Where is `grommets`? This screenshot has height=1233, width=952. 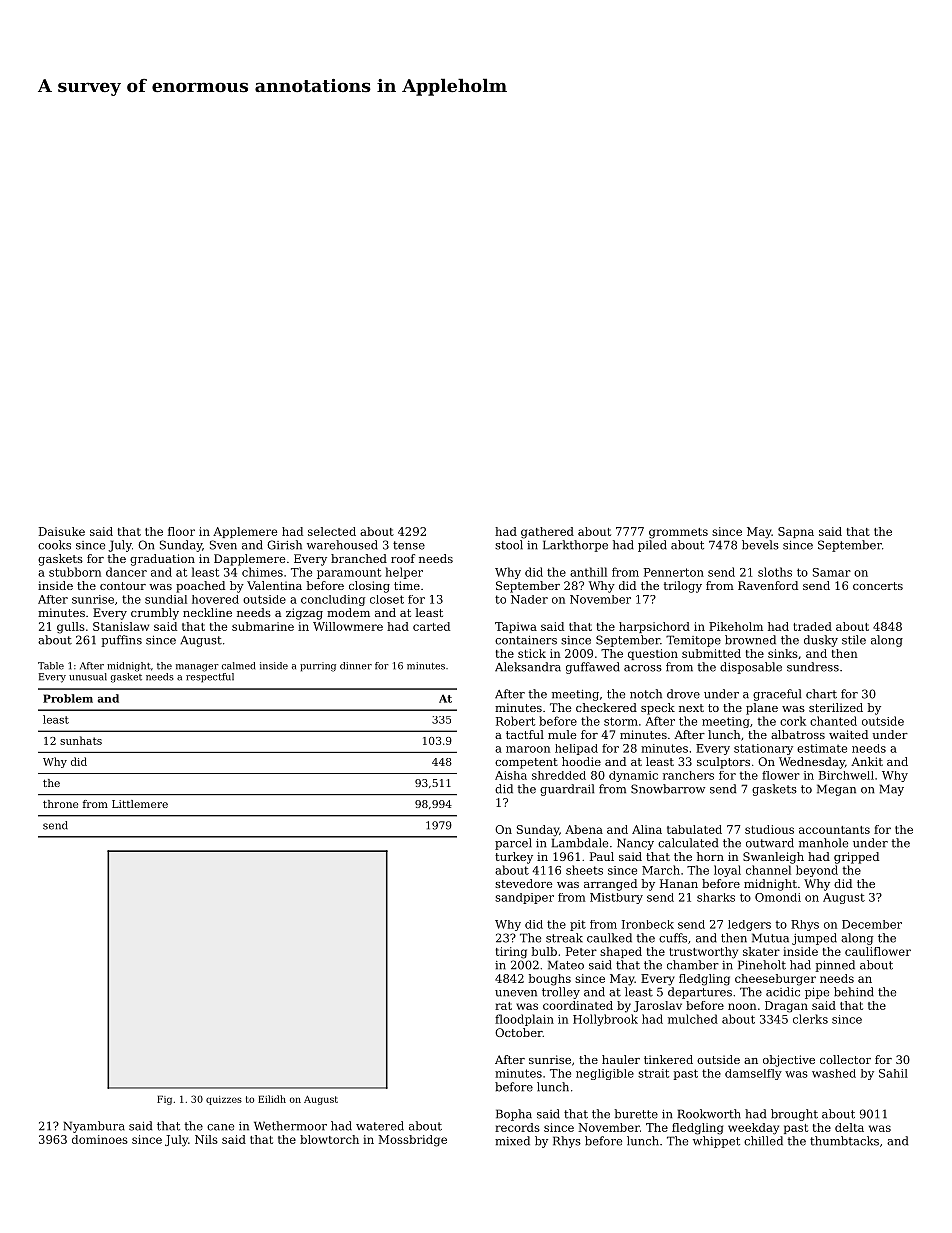
grommets is located at coordinates (678, 533).
